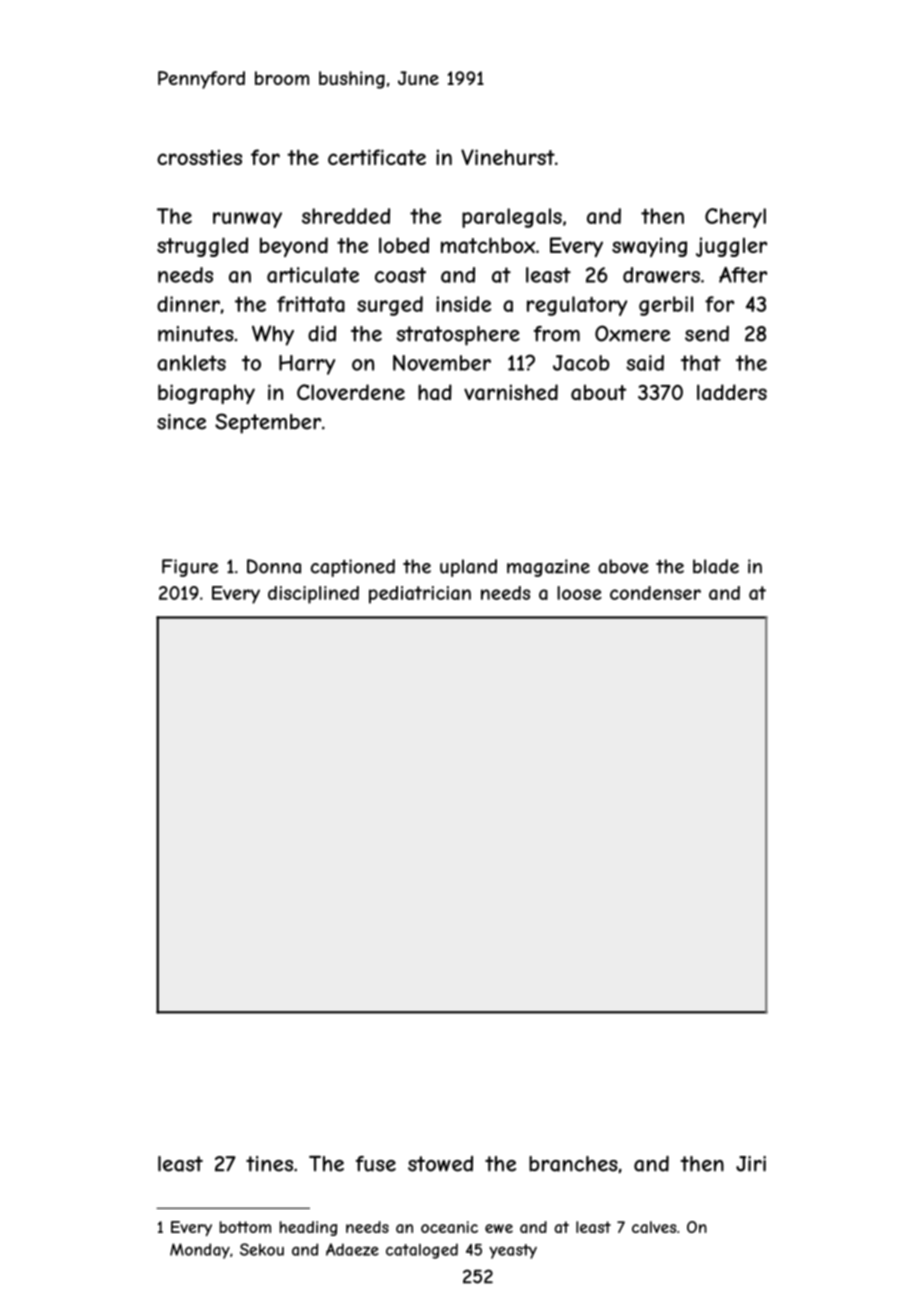 Image resolution: width=924 pixels, height=1311 pixels. Describe the element at coordinates (420, 595) in the screenshot. I see `pediatrician` at that location.
